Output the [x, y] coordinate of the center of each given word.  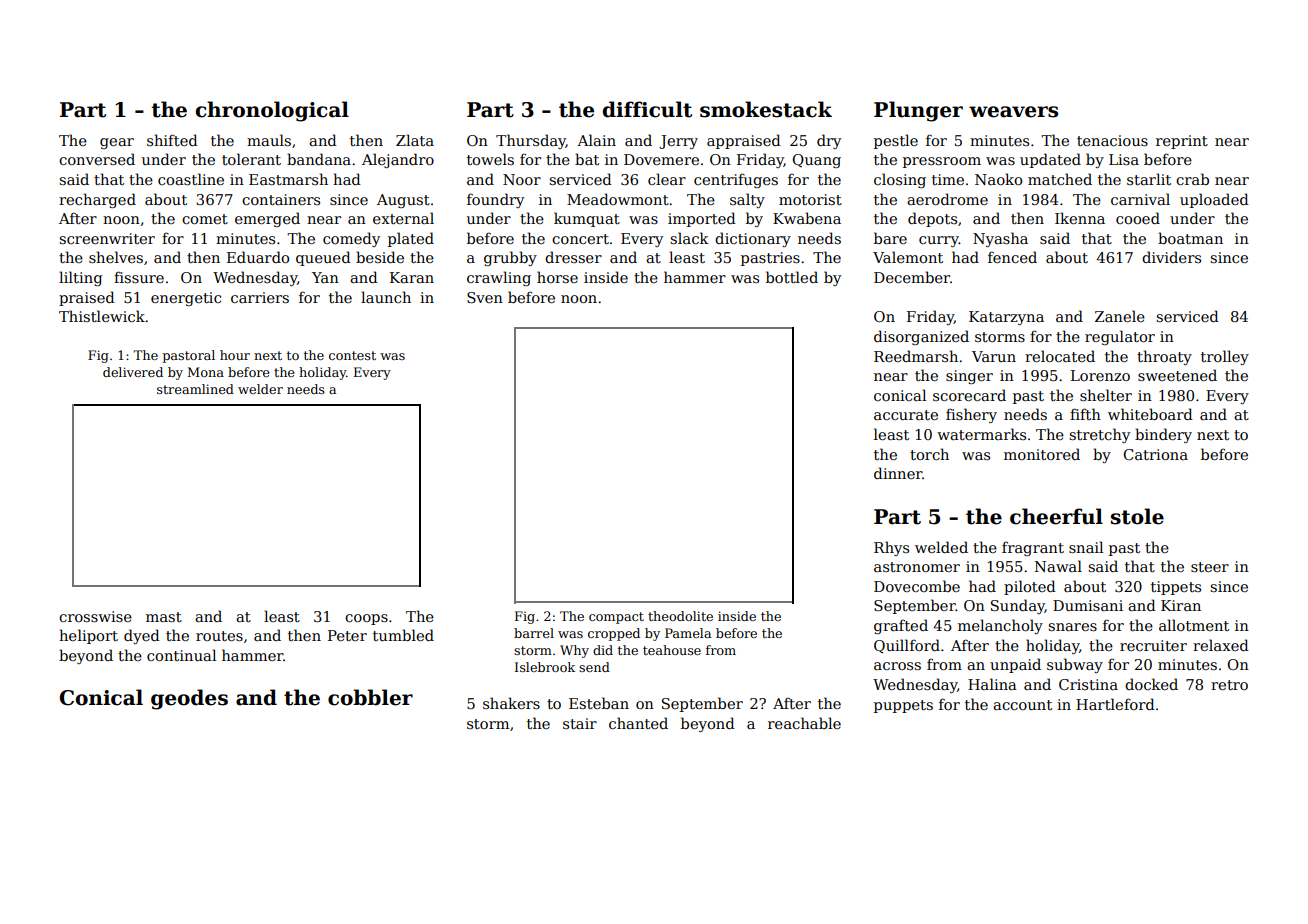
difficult [647, 109]
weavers [1013, 112]
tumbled [403, 635]
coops [366, 619]
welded [941, 547]
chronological [272, 111]
